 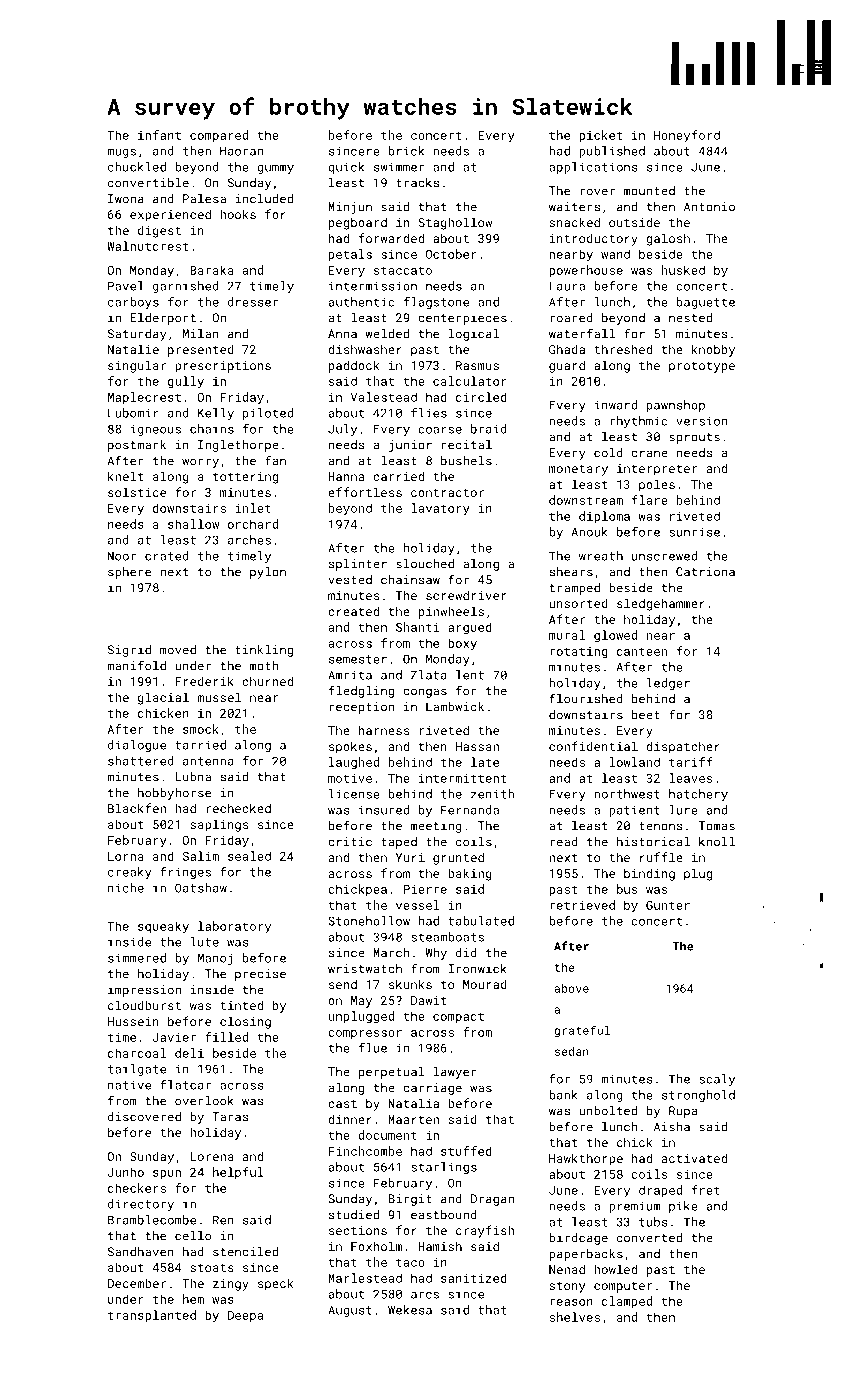 What do you see at coordinates (399, 843) in the image?
I see `taped` at bounding box center [399, 843].
